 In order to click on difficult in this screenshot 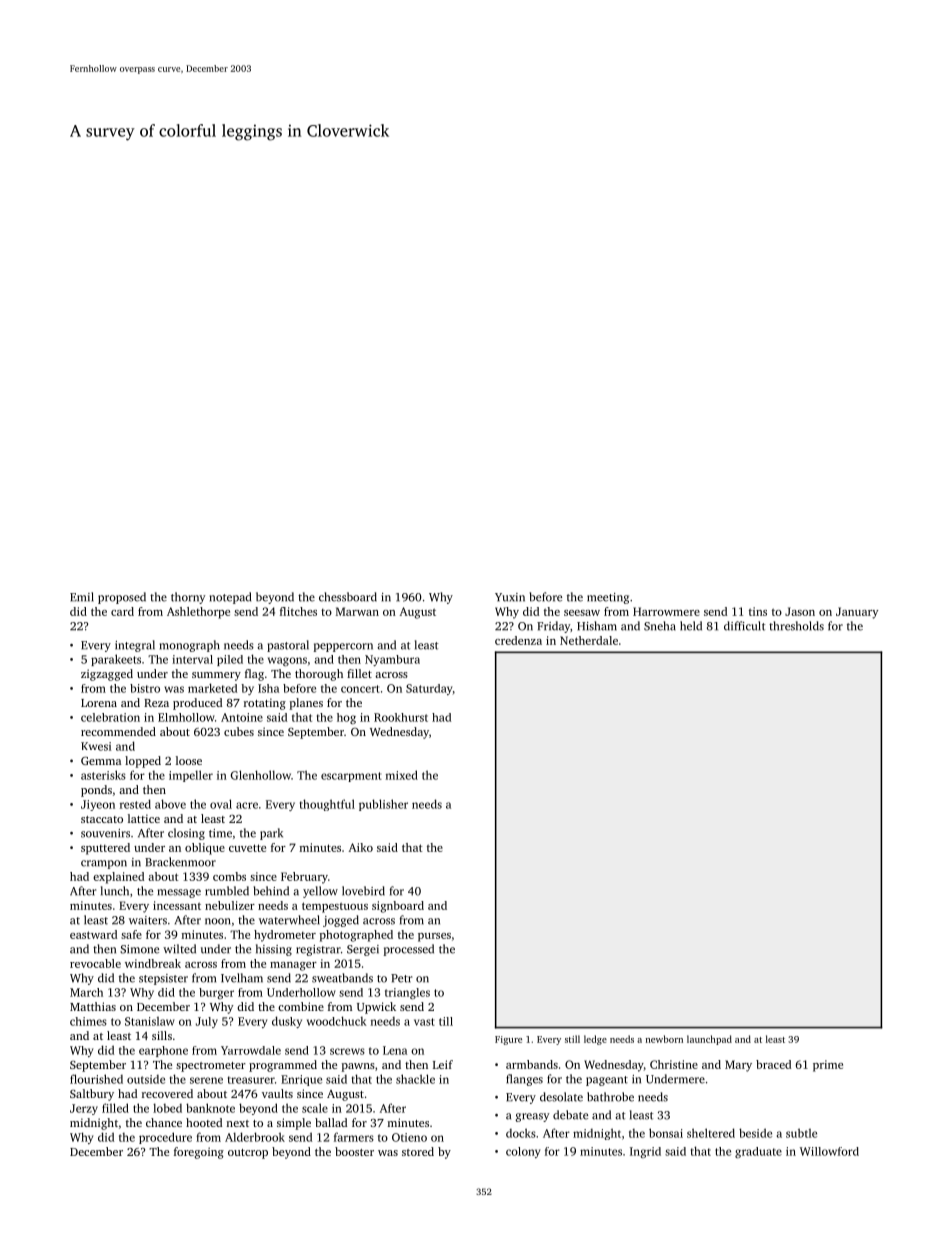, I will do `click(744, 626)`.
